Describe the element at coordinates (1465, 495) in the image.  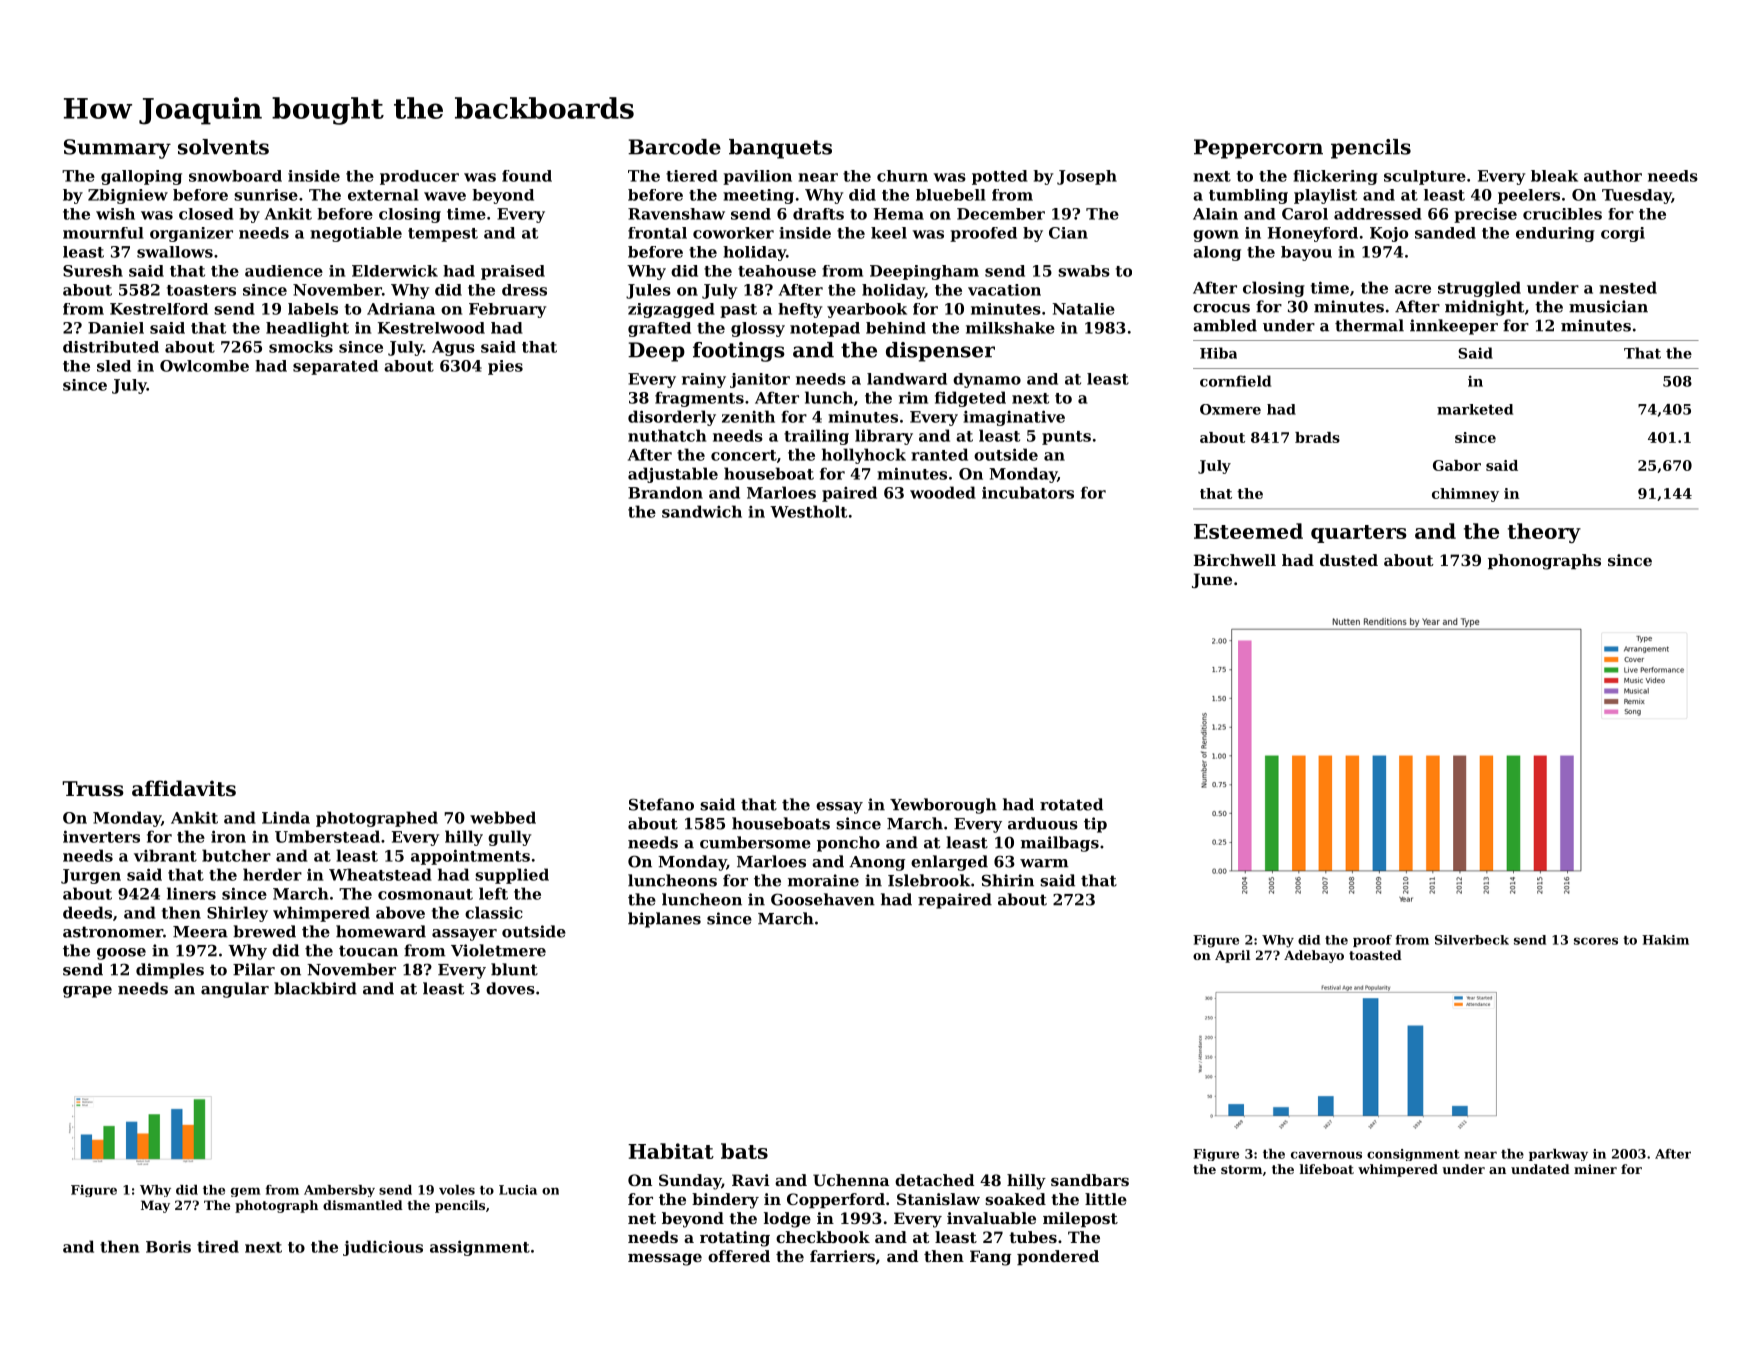
I see `chimney` at that location.
